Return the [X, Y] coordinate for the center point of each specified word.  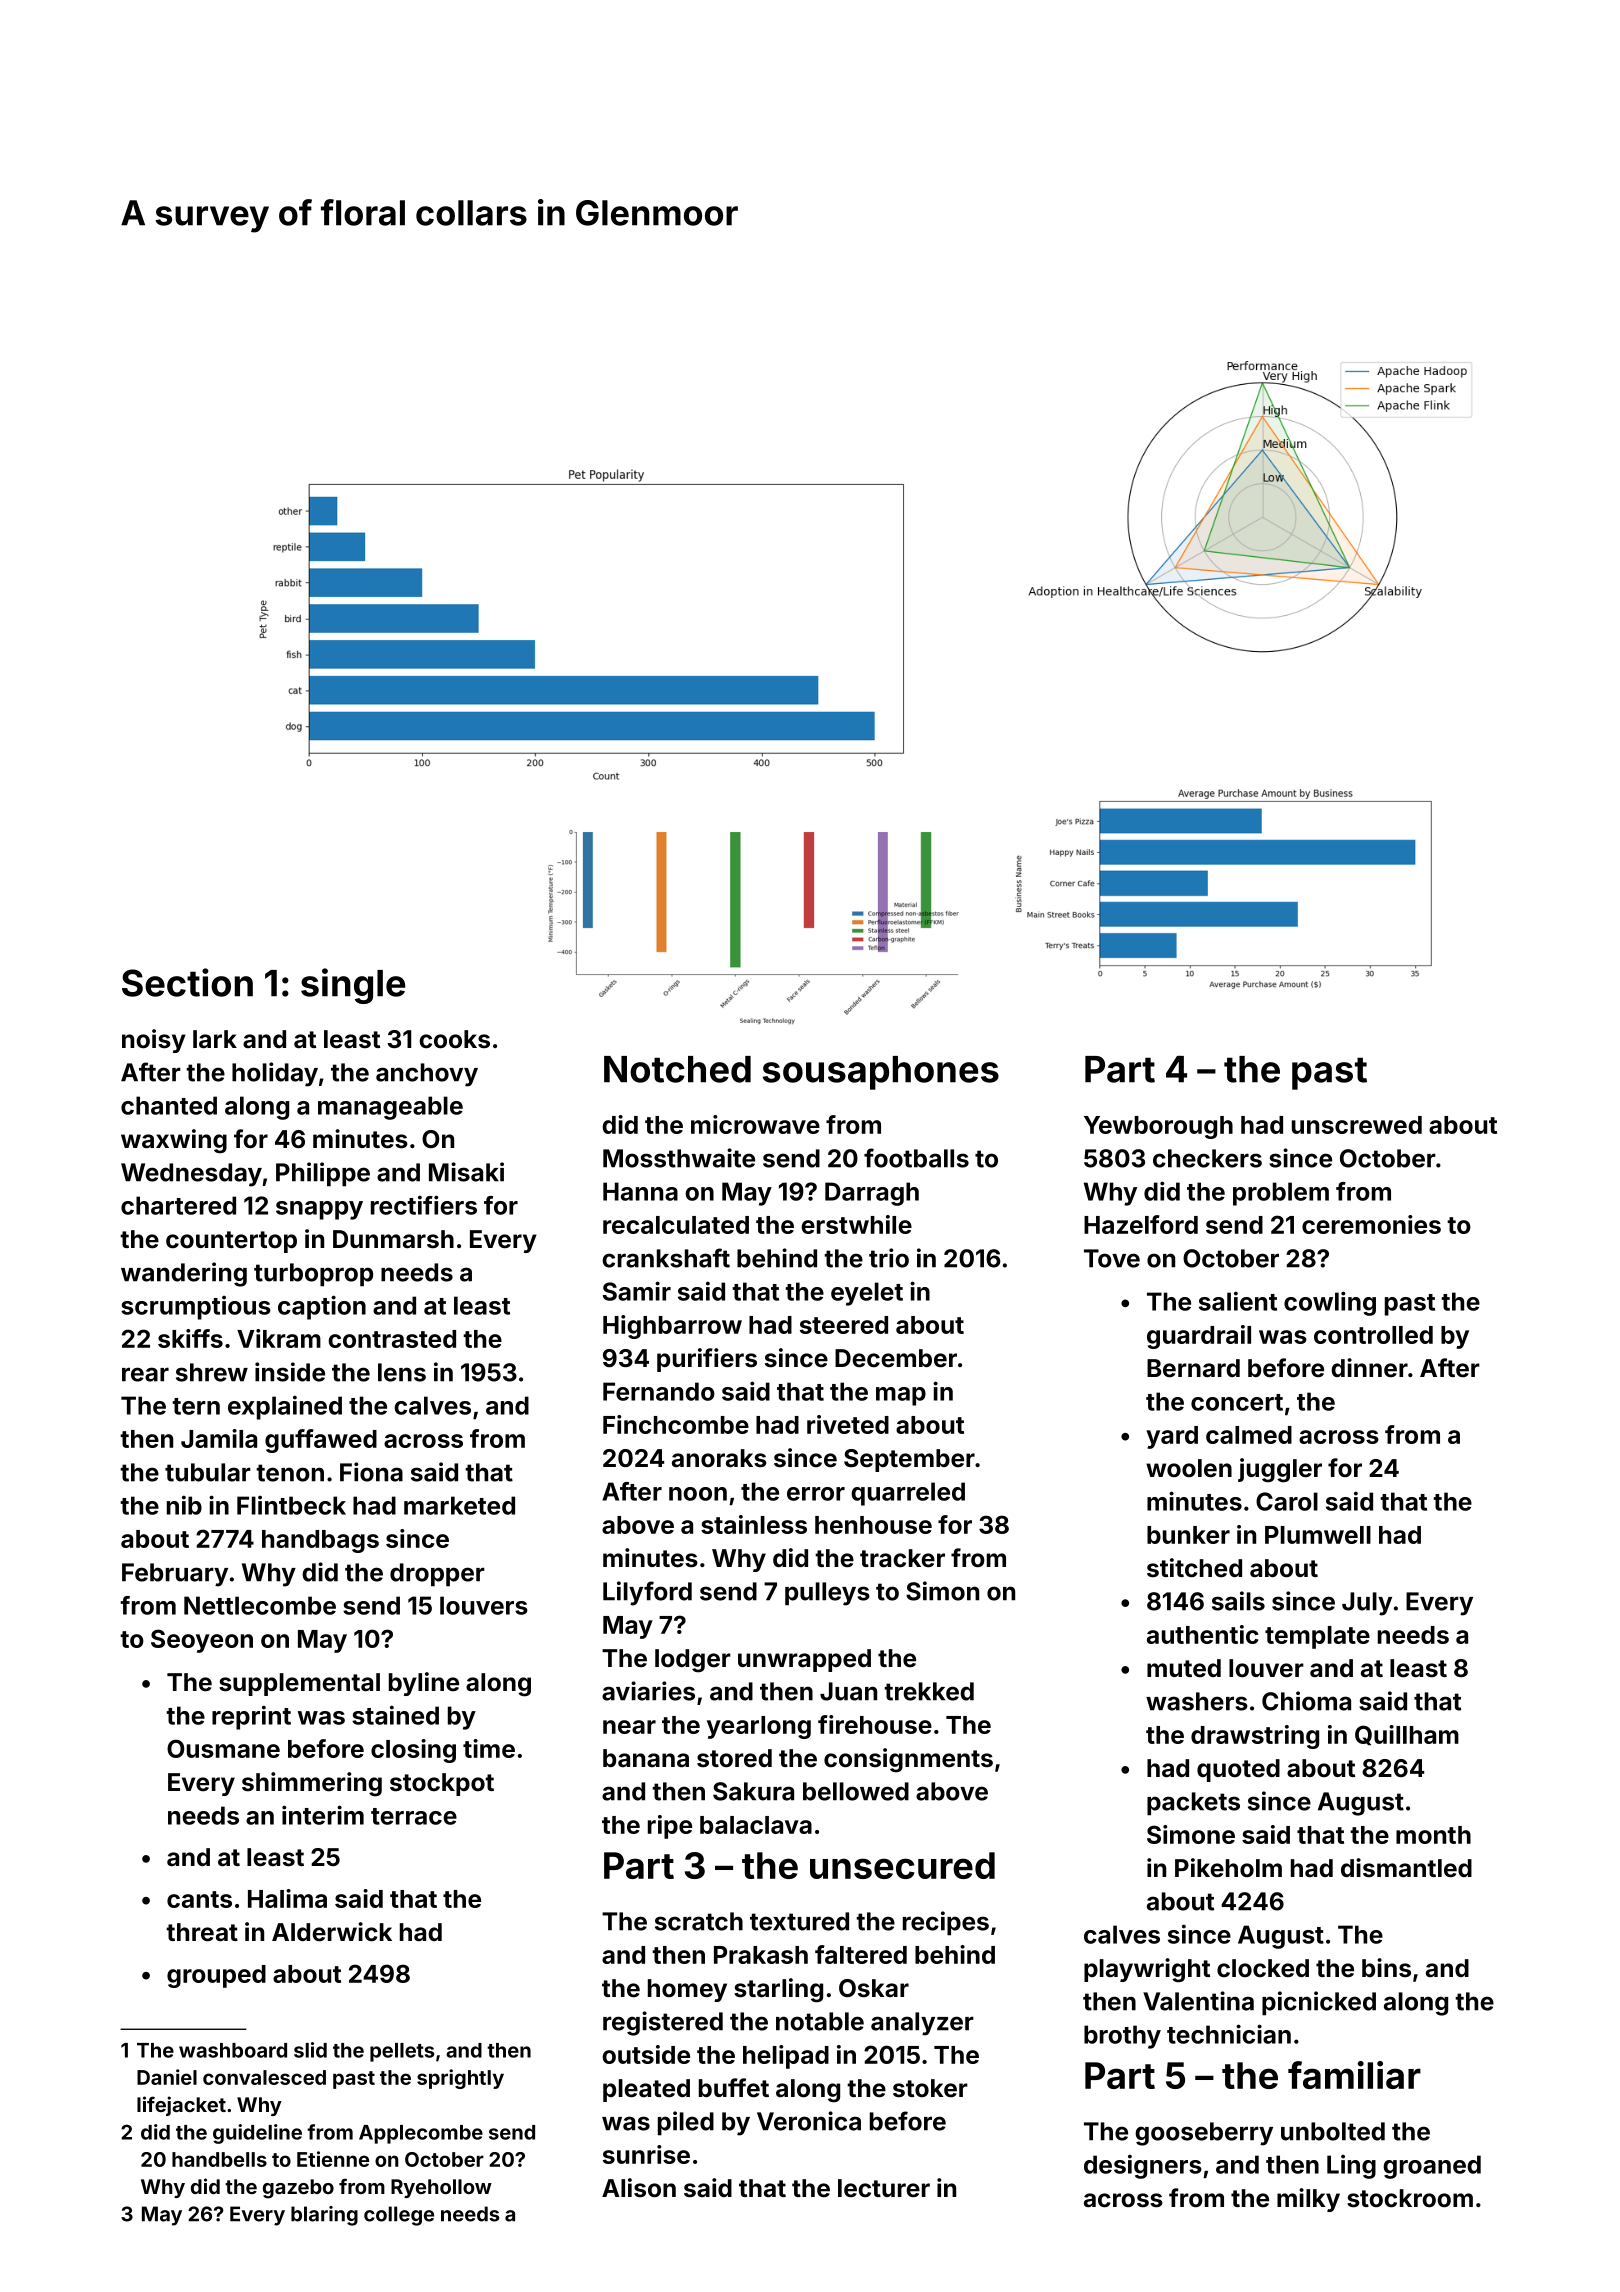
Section [187, 982]
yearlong [759, 1727]
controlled [1373, 1335]
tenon [290, 1473]
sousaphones [881, 1073]
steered [844, 1325]
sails [1238, 1601]
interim [323, 1815]
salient [1238, 1301]
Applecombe [421, 2134]
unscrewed [1357, 1125]
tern [196, 1406]
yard [1172, 1437]
